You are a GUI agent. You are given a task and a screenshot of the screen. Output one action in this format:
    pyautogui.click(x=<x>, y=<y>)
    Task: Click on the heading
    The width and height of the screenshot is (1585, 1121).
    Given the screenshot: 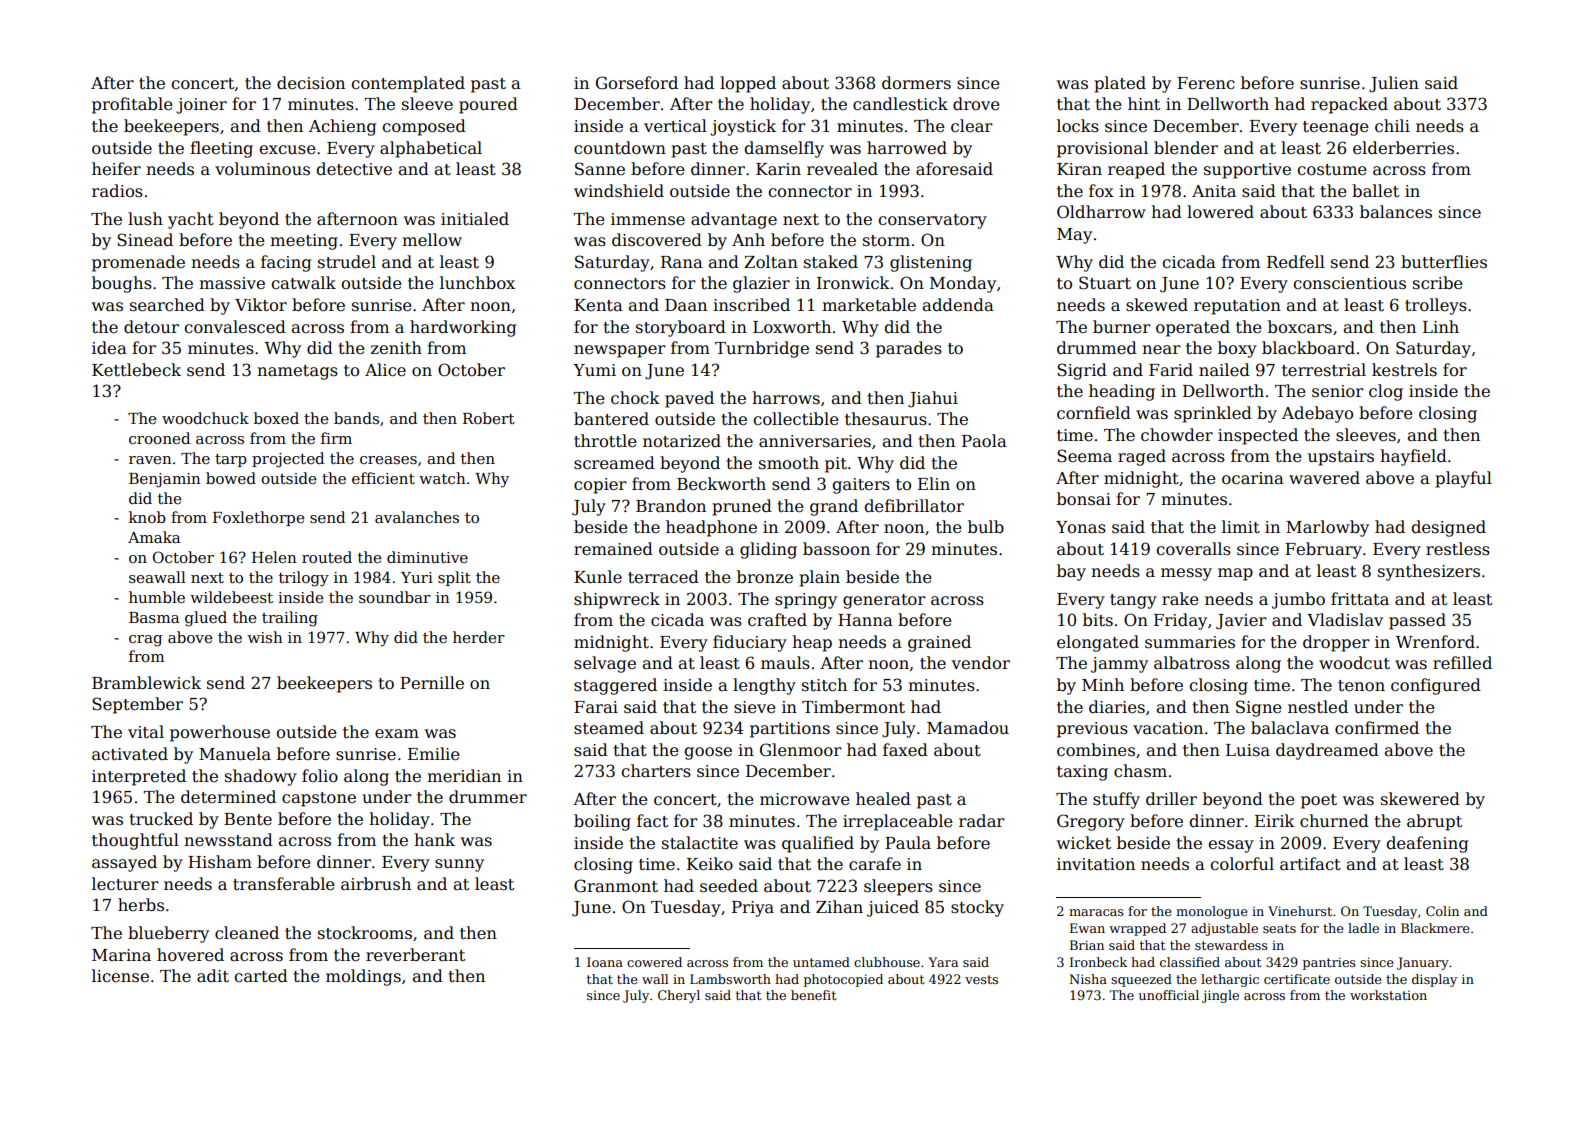 What is the action you would take?
    pyautogui.click(x=1122, y=392)
